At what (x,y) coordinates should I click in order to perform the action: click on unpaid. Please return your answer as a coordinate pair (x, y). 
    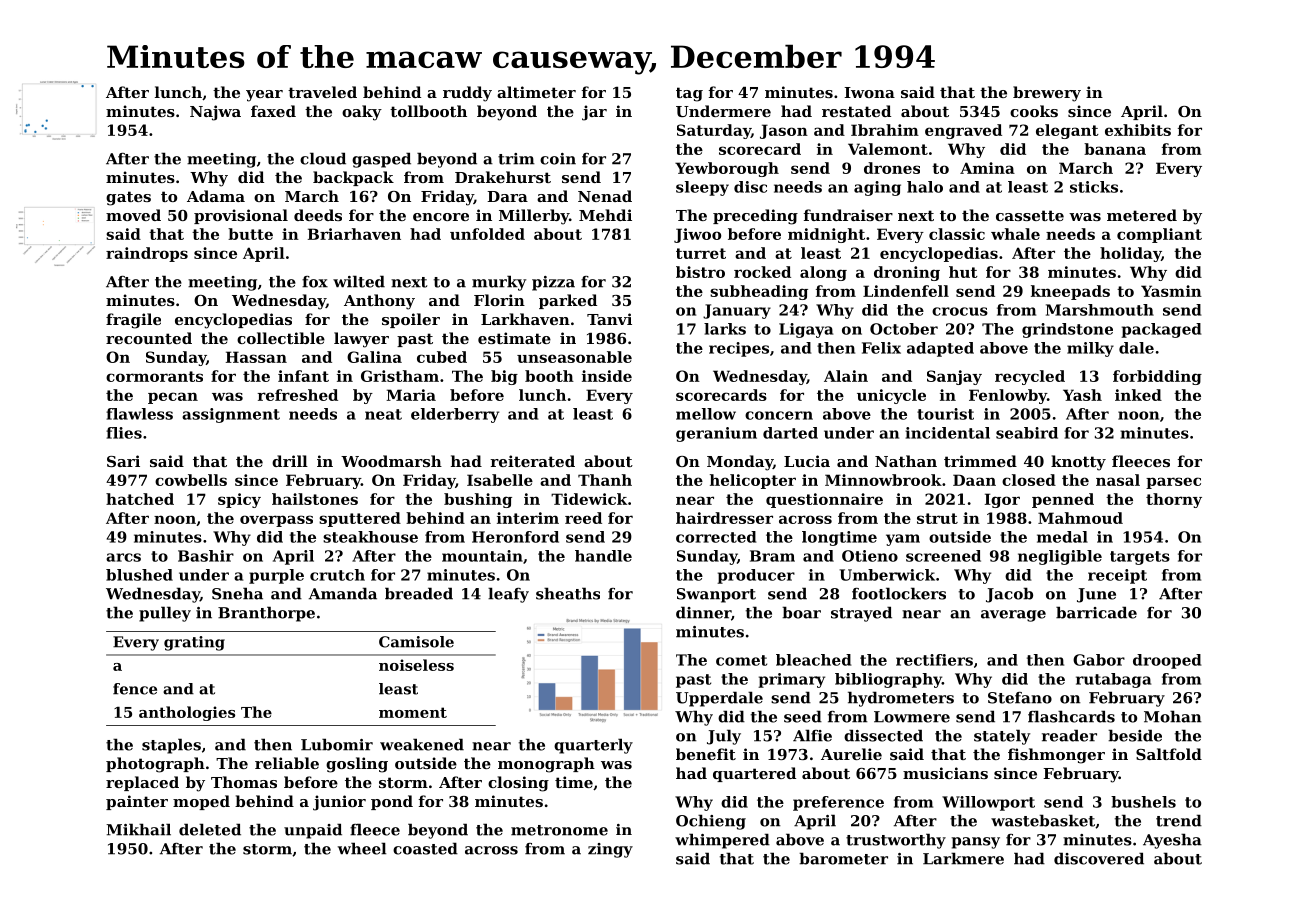
    Looking at the image, I should click on (313, 831).
